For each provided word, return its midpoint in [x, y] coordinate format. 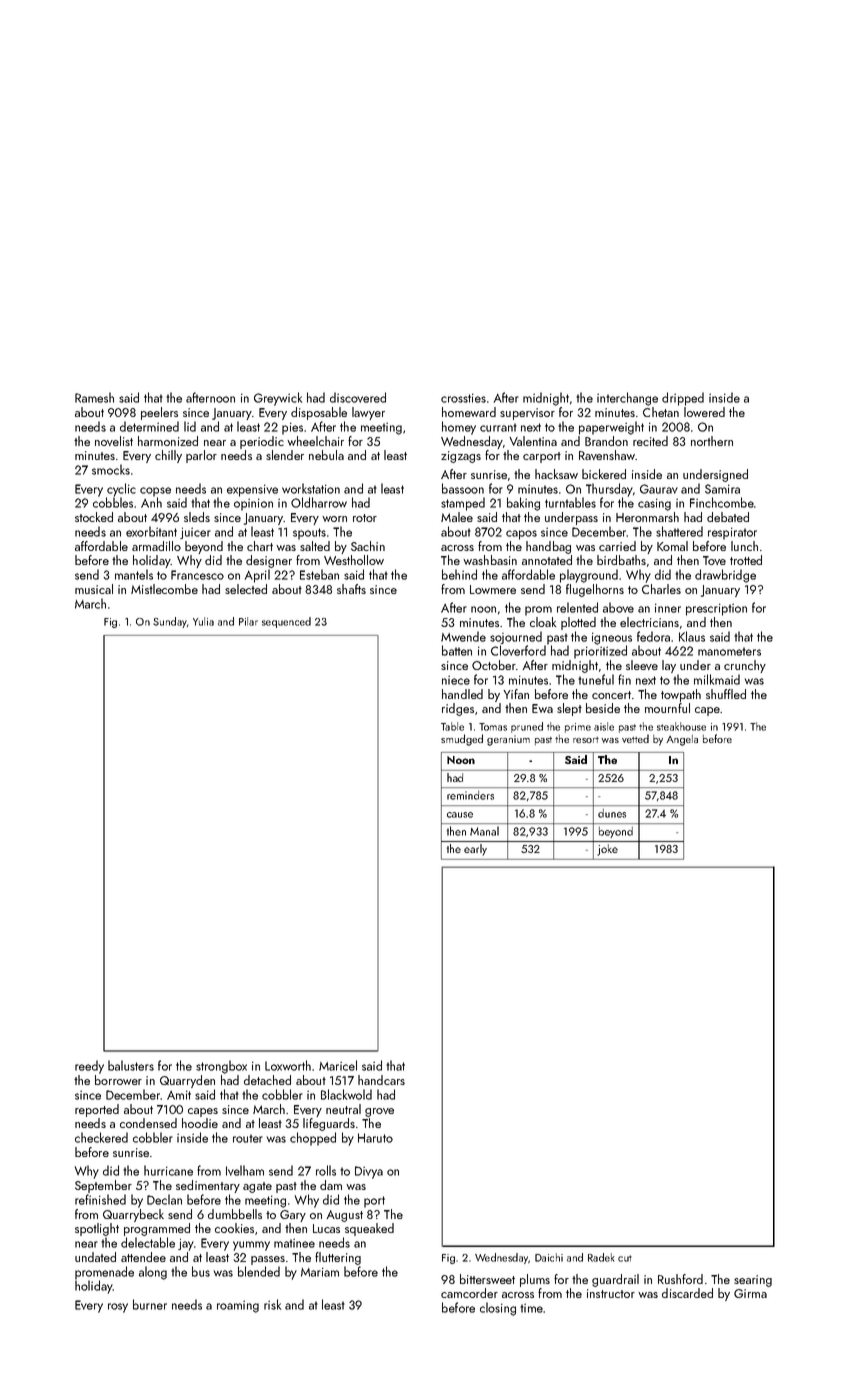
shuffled [726, 694]
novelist [114, 441]
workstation [311, 488]
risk [272, 1304]
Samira [722, 489]
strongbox [221, 1067]
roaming [238, 1306]
